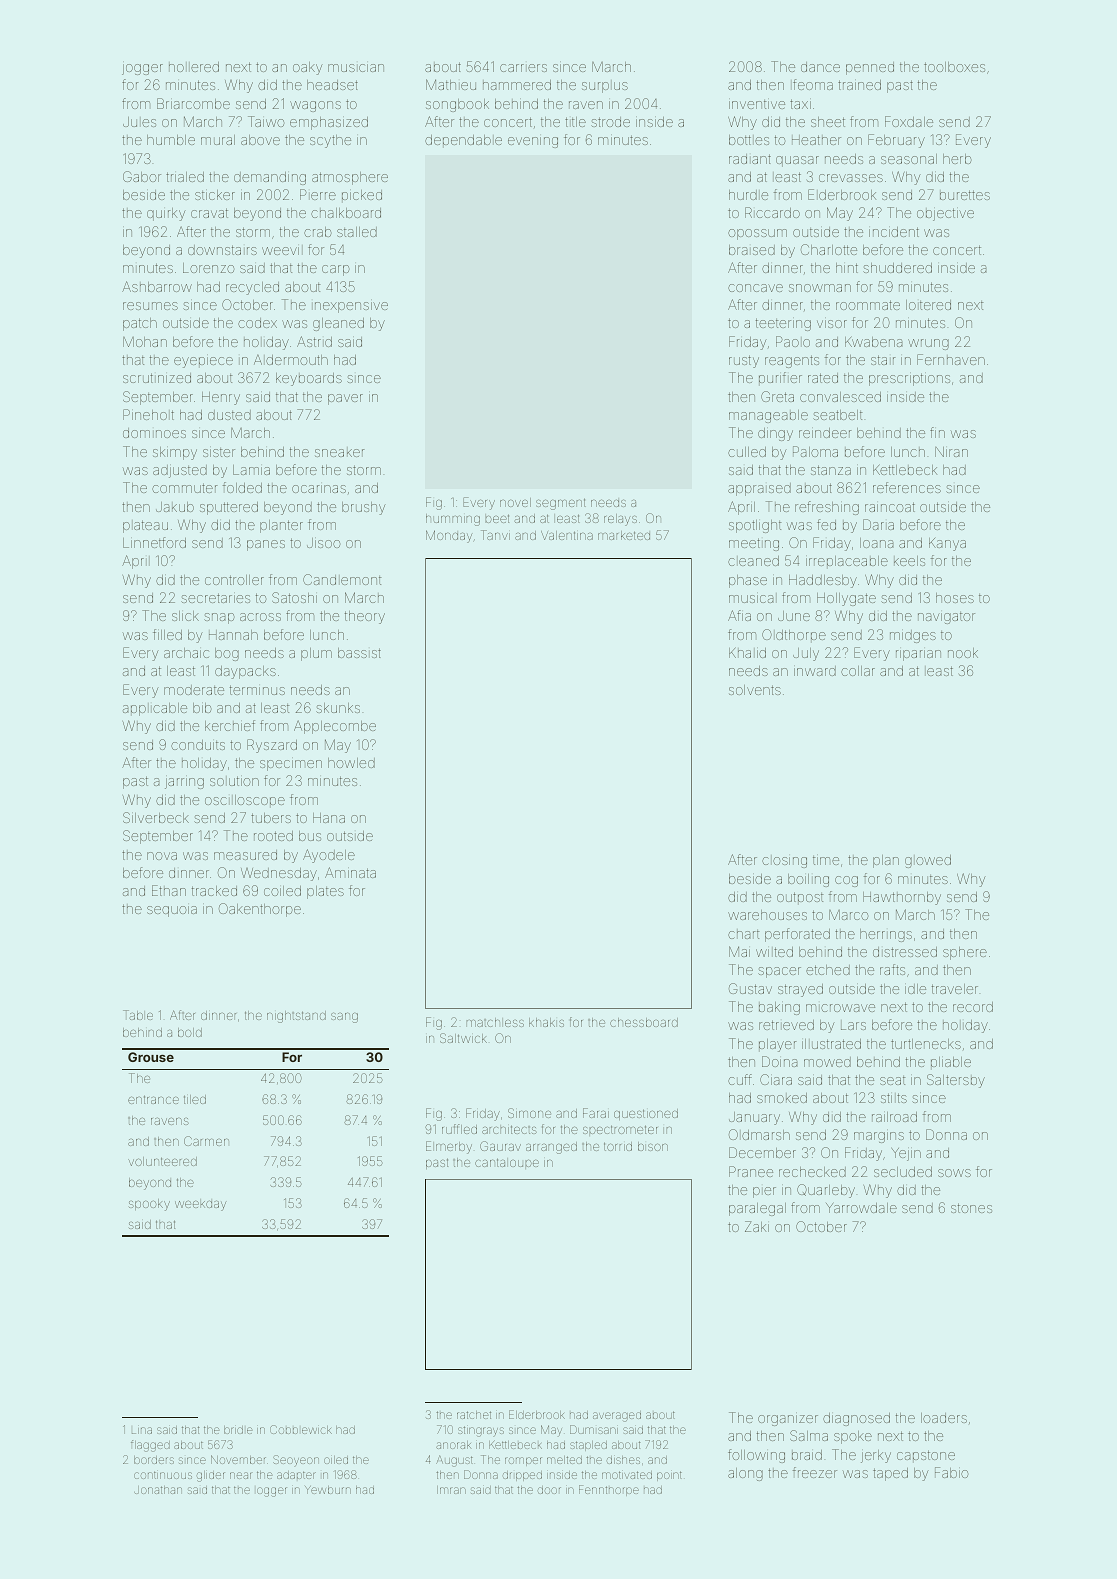  What do you see at coordinates (954, 67) in the page?
I see `toolboxes` at bounding box center [954, 67].
